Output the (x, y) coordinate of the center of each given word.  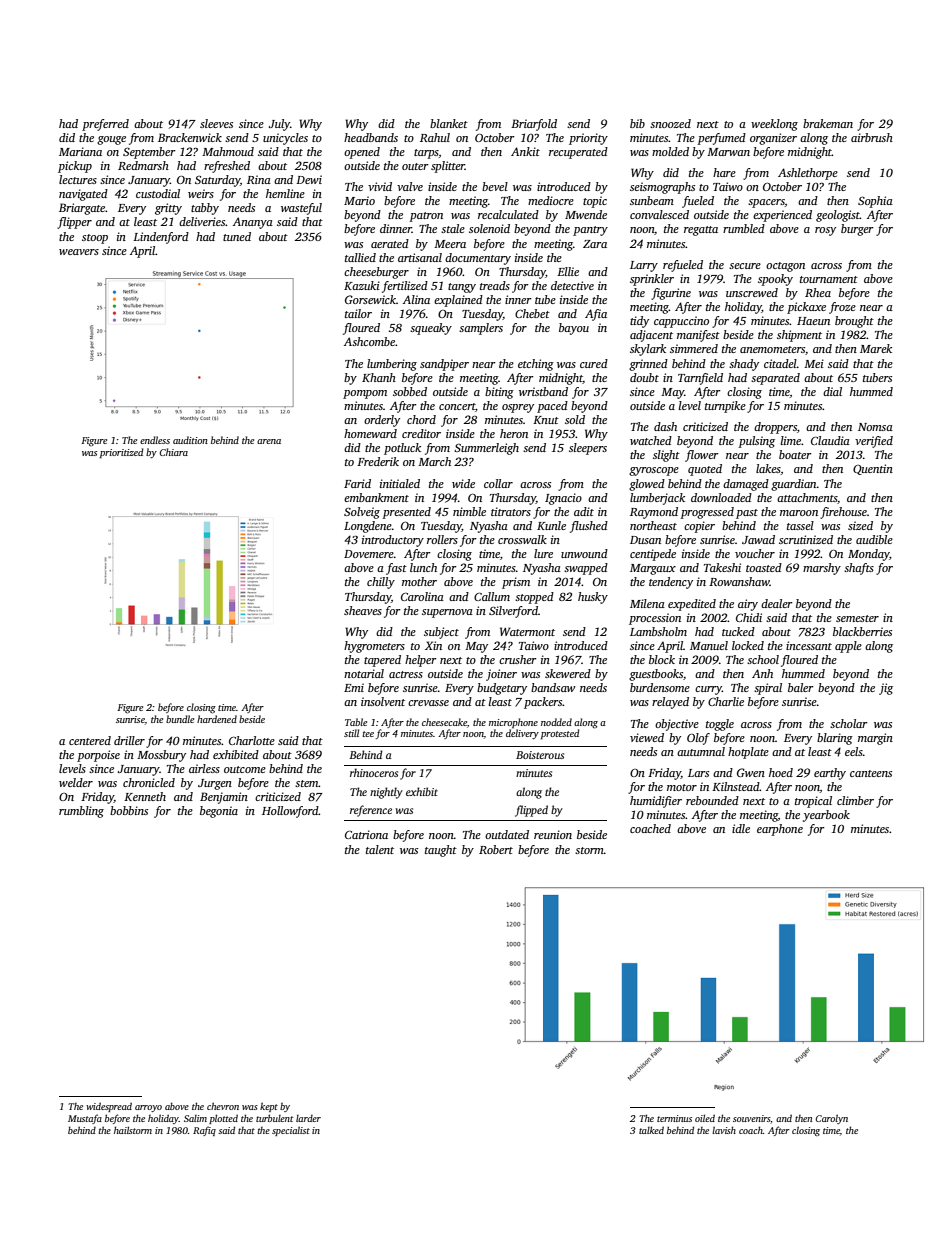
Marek (876, 348)
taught (441, 851)
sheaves (363, 610)
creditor (421, 433)
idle (741, 828)
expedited (692, 605)
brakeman (828, 123)
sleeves (216, 123)
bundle (180, 719)
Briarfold (534, 125)
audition (190, 440)
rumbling (81, 812)
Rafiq (204, 1131)
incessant (809, 645)
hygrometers (374, 647)
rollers (442, 539)
